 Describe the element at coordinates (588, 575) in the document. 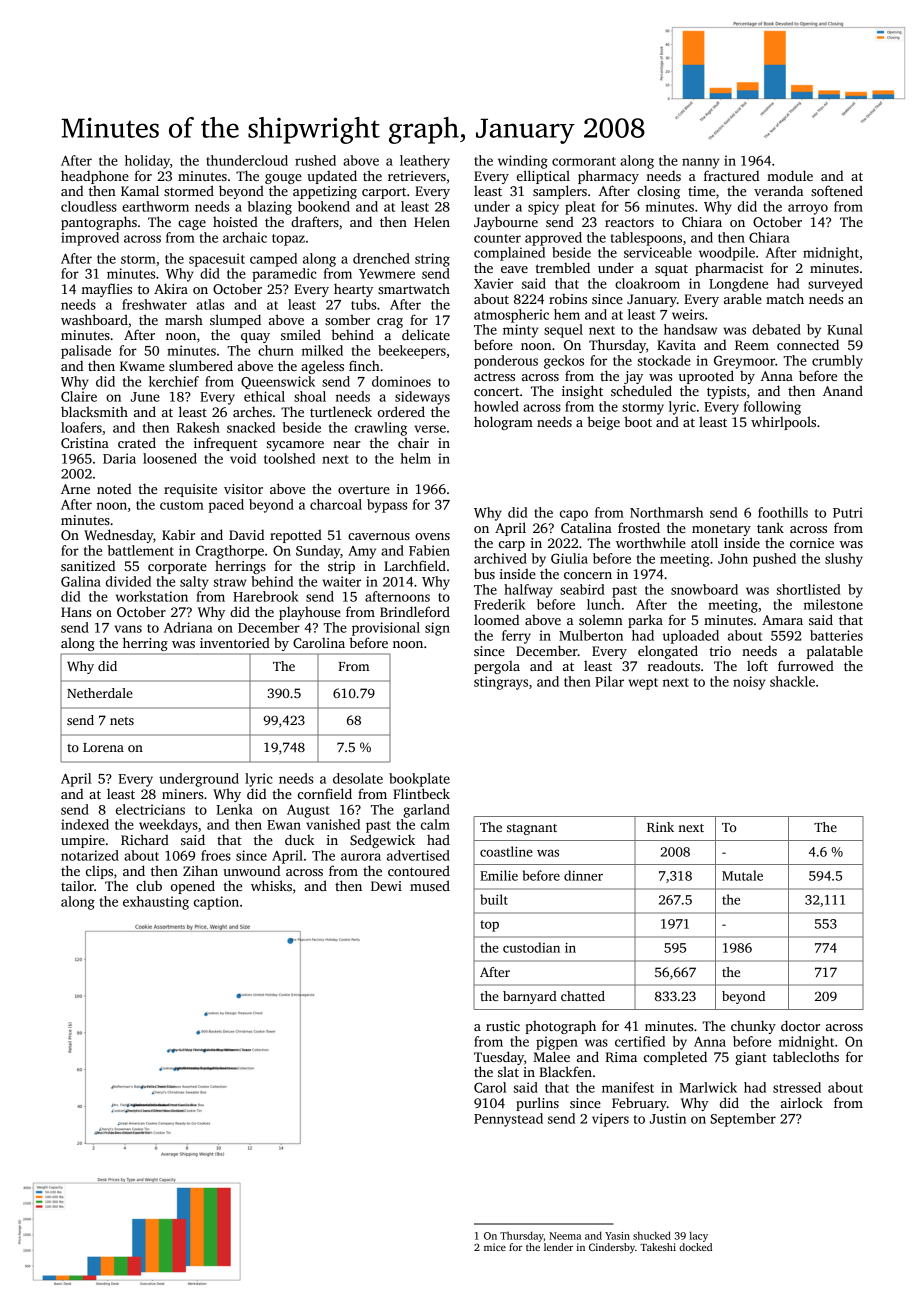

I see `concern` at that location.
